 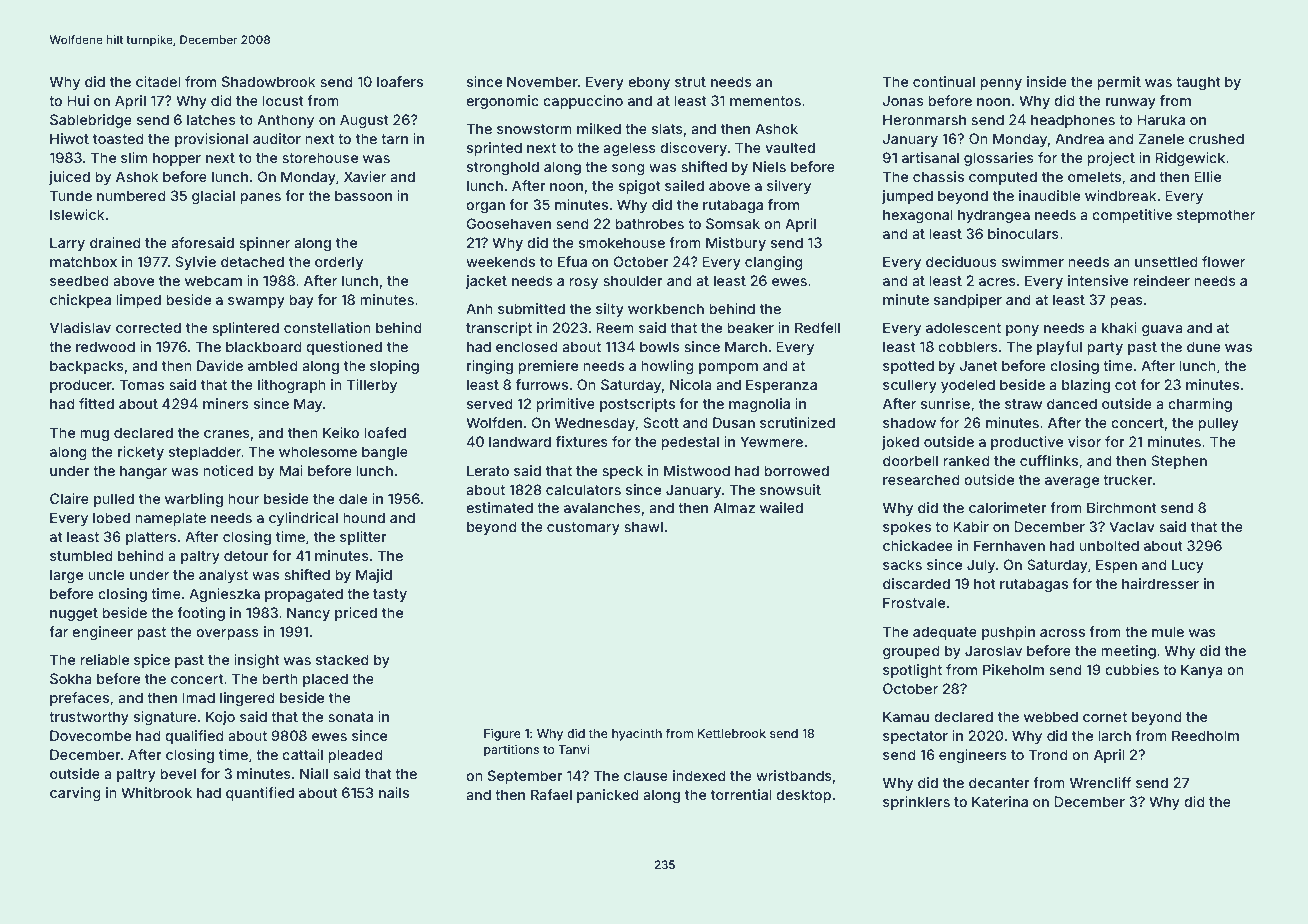 I want to click on orderly, so click(x=339, y=263).
